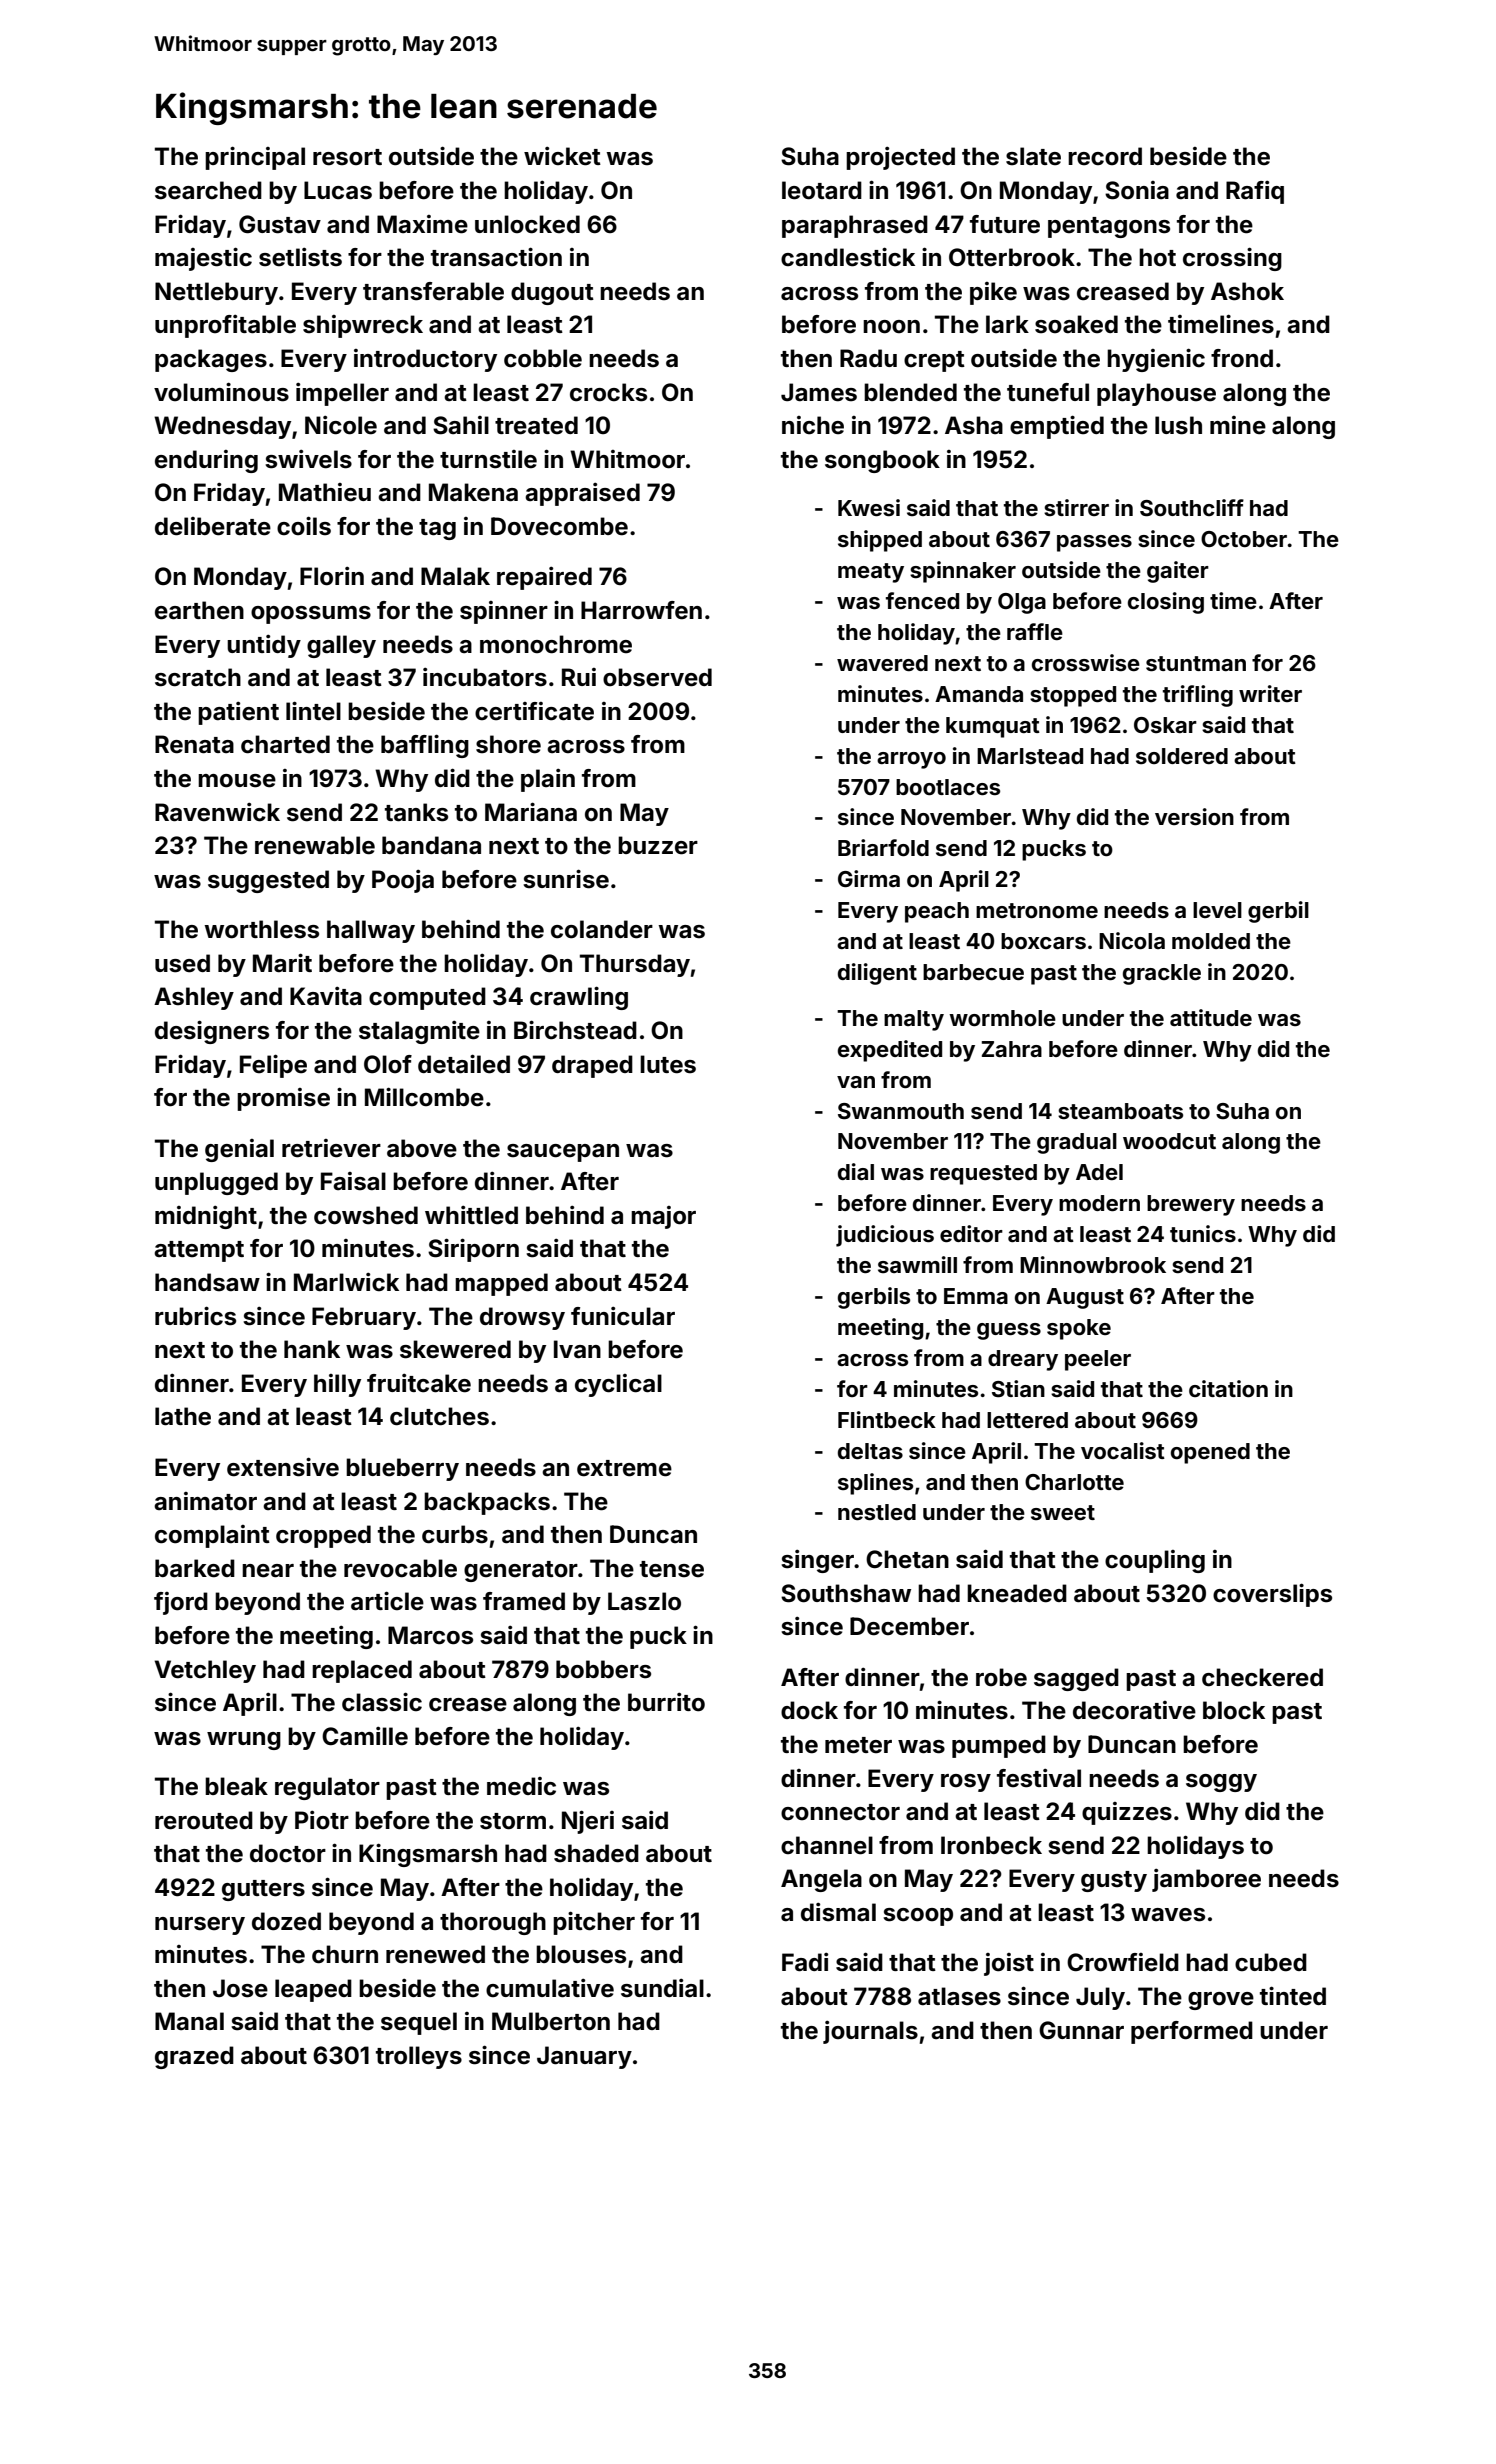 The width and height of the document is (1496, 2464). Describe the element at coordinates (596, 1853) in the document. I see `shaded` at that location.
